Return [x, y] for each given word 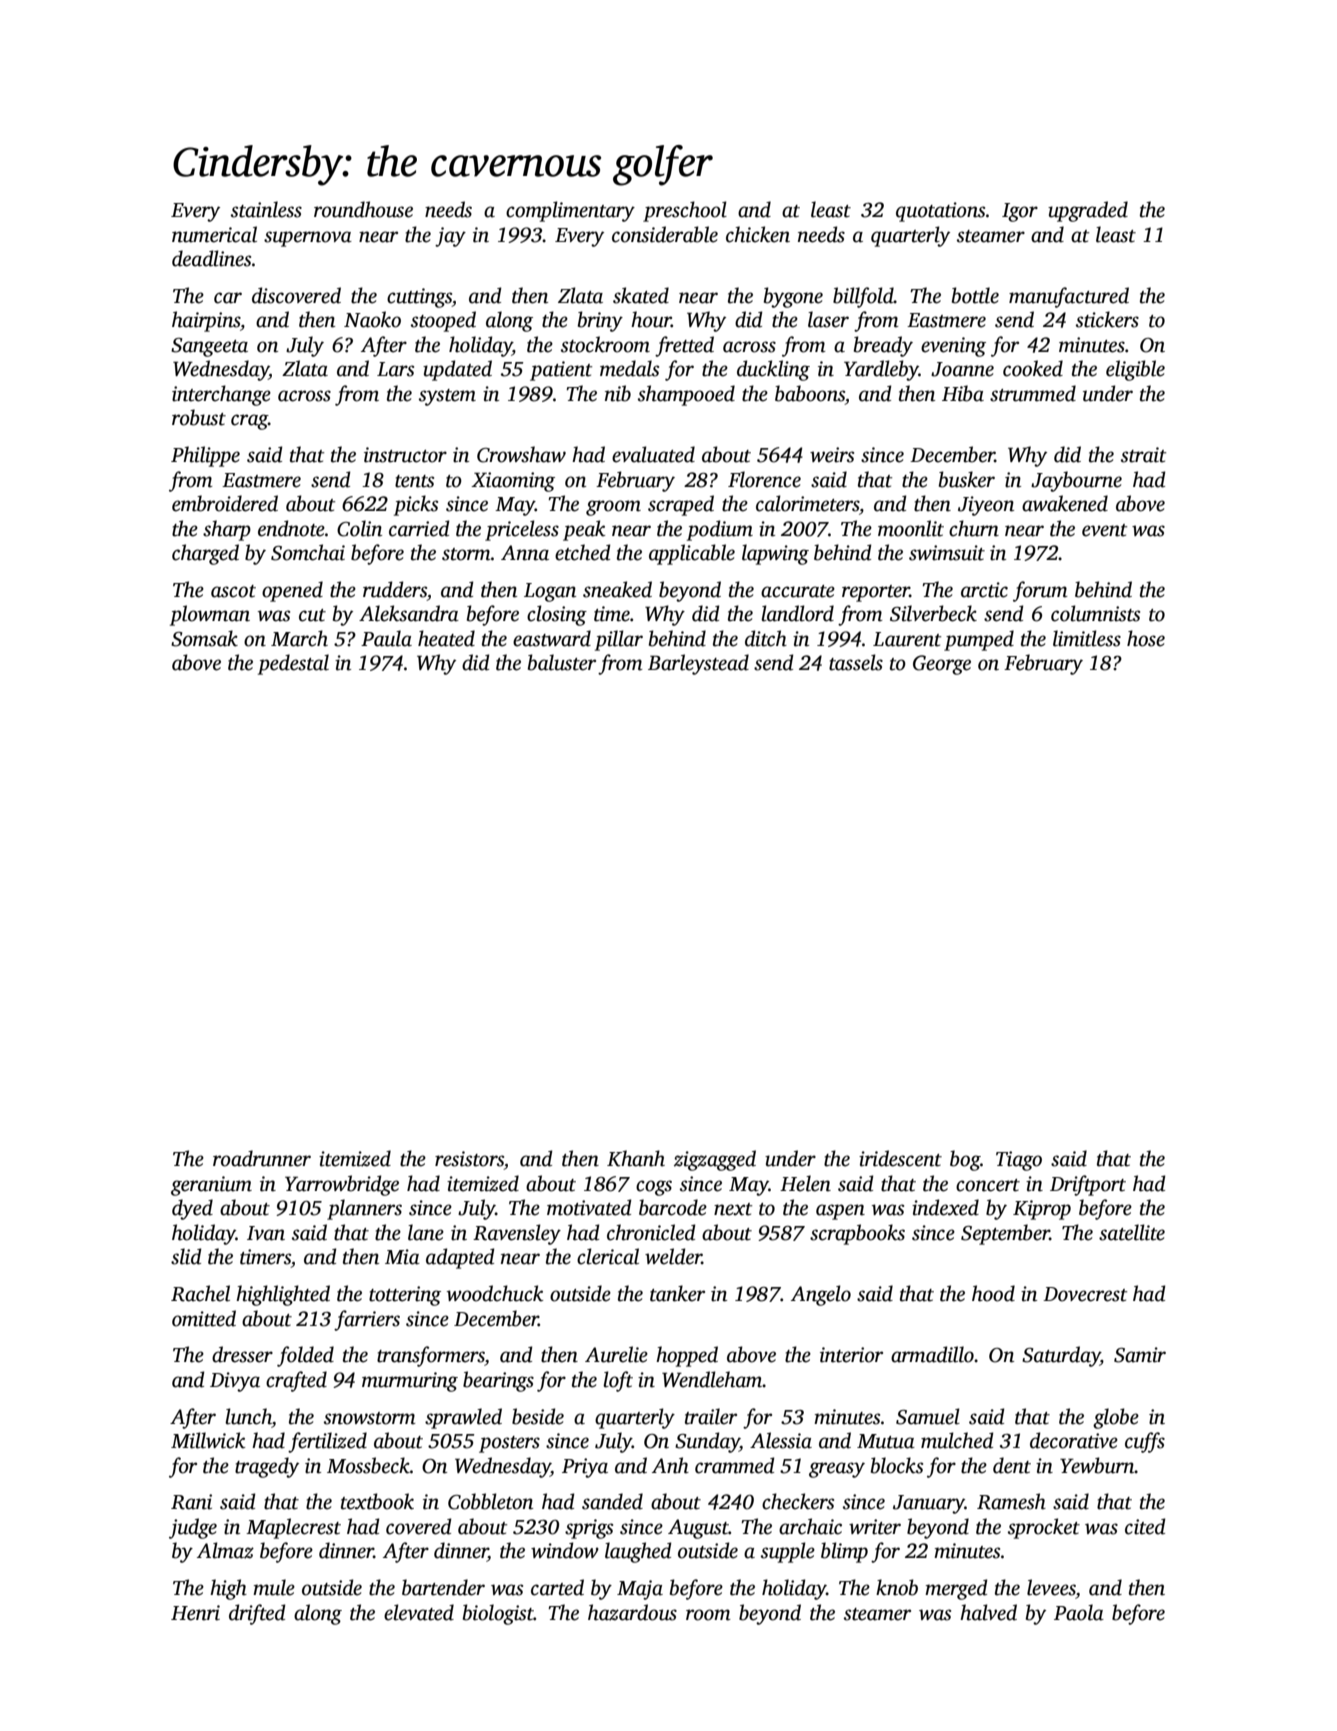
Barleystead [698, 664]
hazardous [632, 1612]
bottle [975, 295]
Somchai [308, 552]
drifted [257, 1614]
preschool [685, 211]
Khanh [636, 1158]
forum [1040, 591]
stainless [266, 209]
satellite [1132, 1232]
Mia [402, 1257]
